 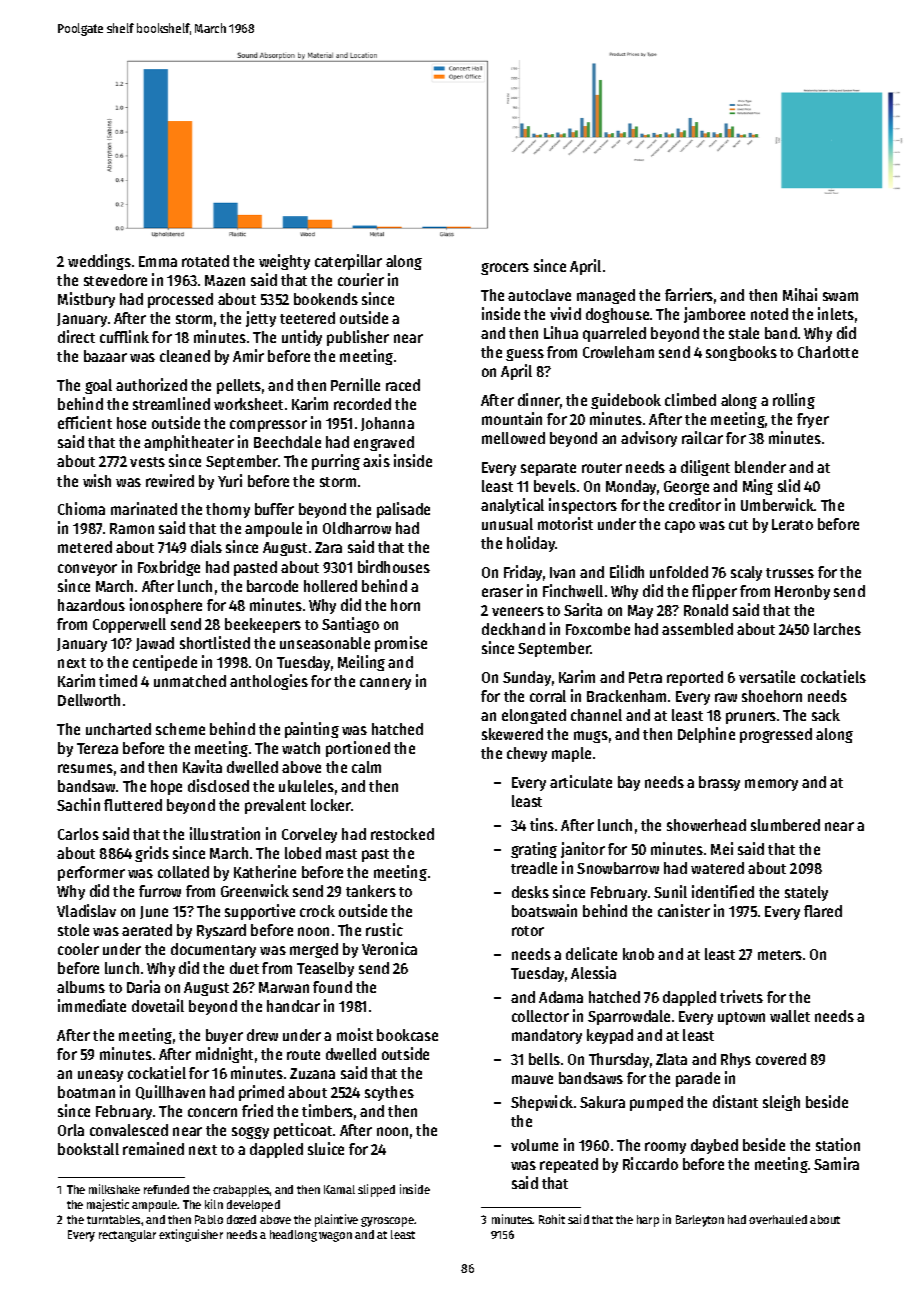 I want to click on Crowleham, so click(x=618, y=352).
